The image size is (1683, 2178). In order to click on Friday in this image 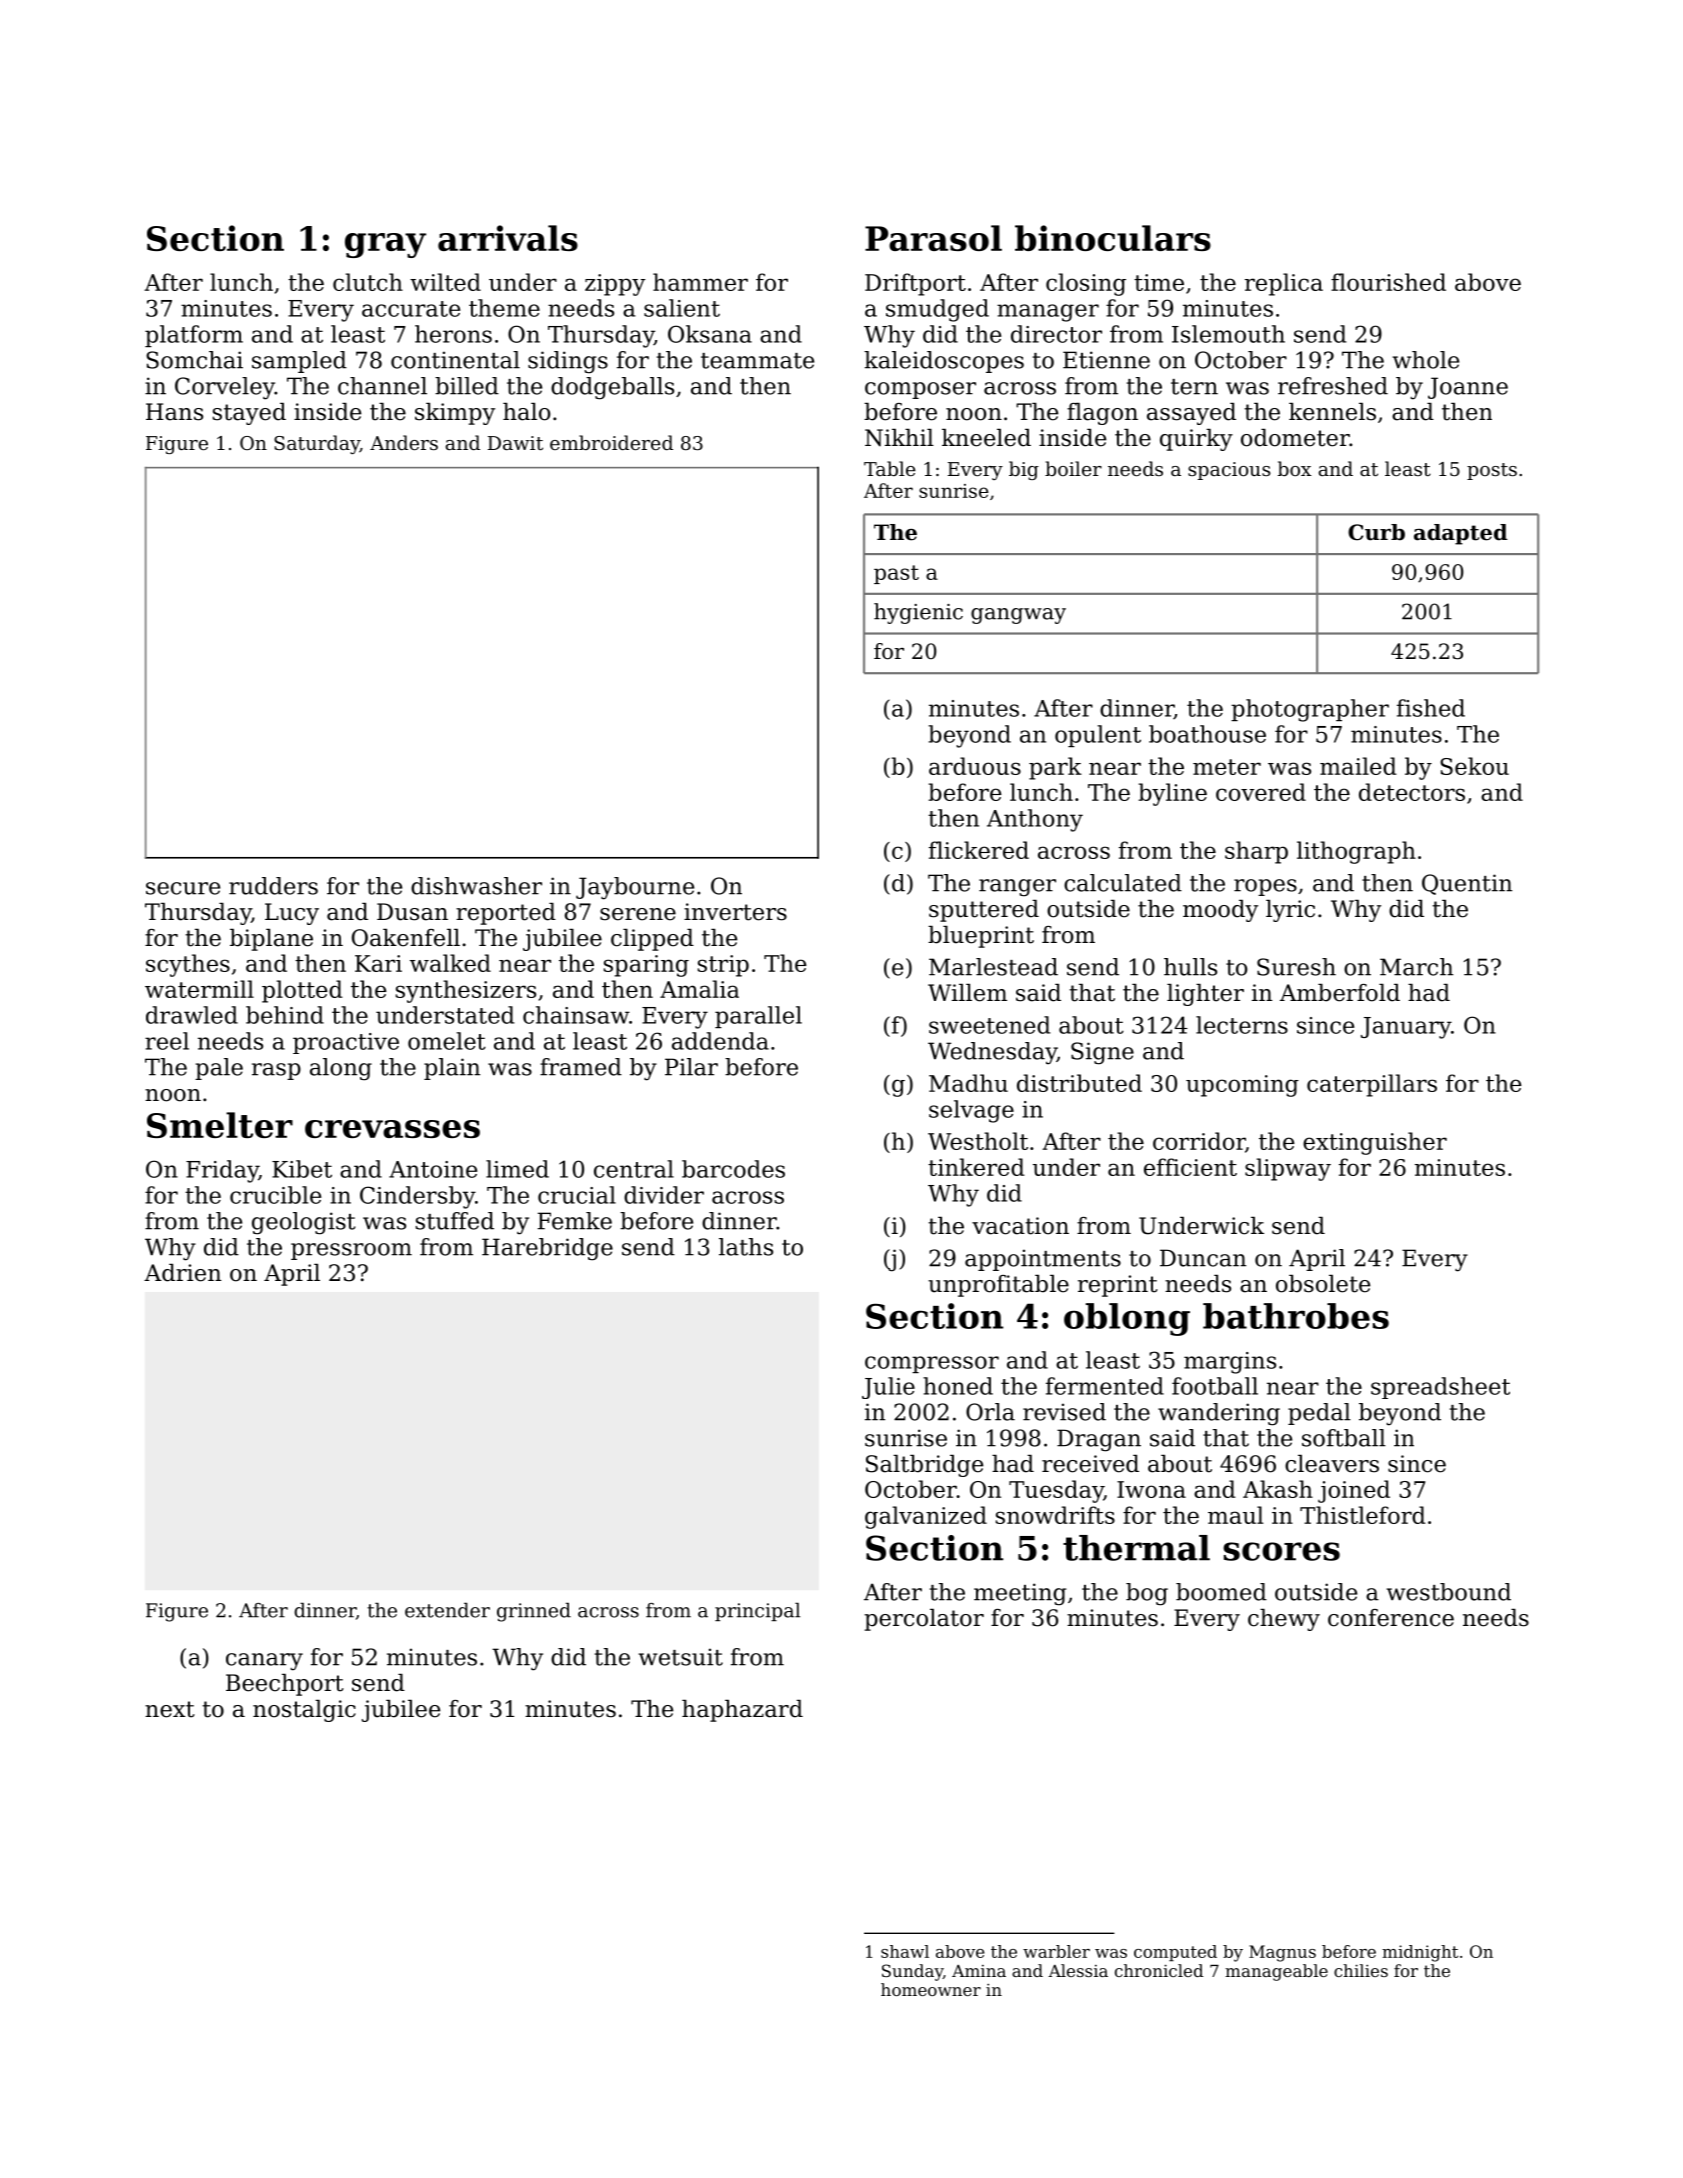, I will do `click(222, 1171)`.
